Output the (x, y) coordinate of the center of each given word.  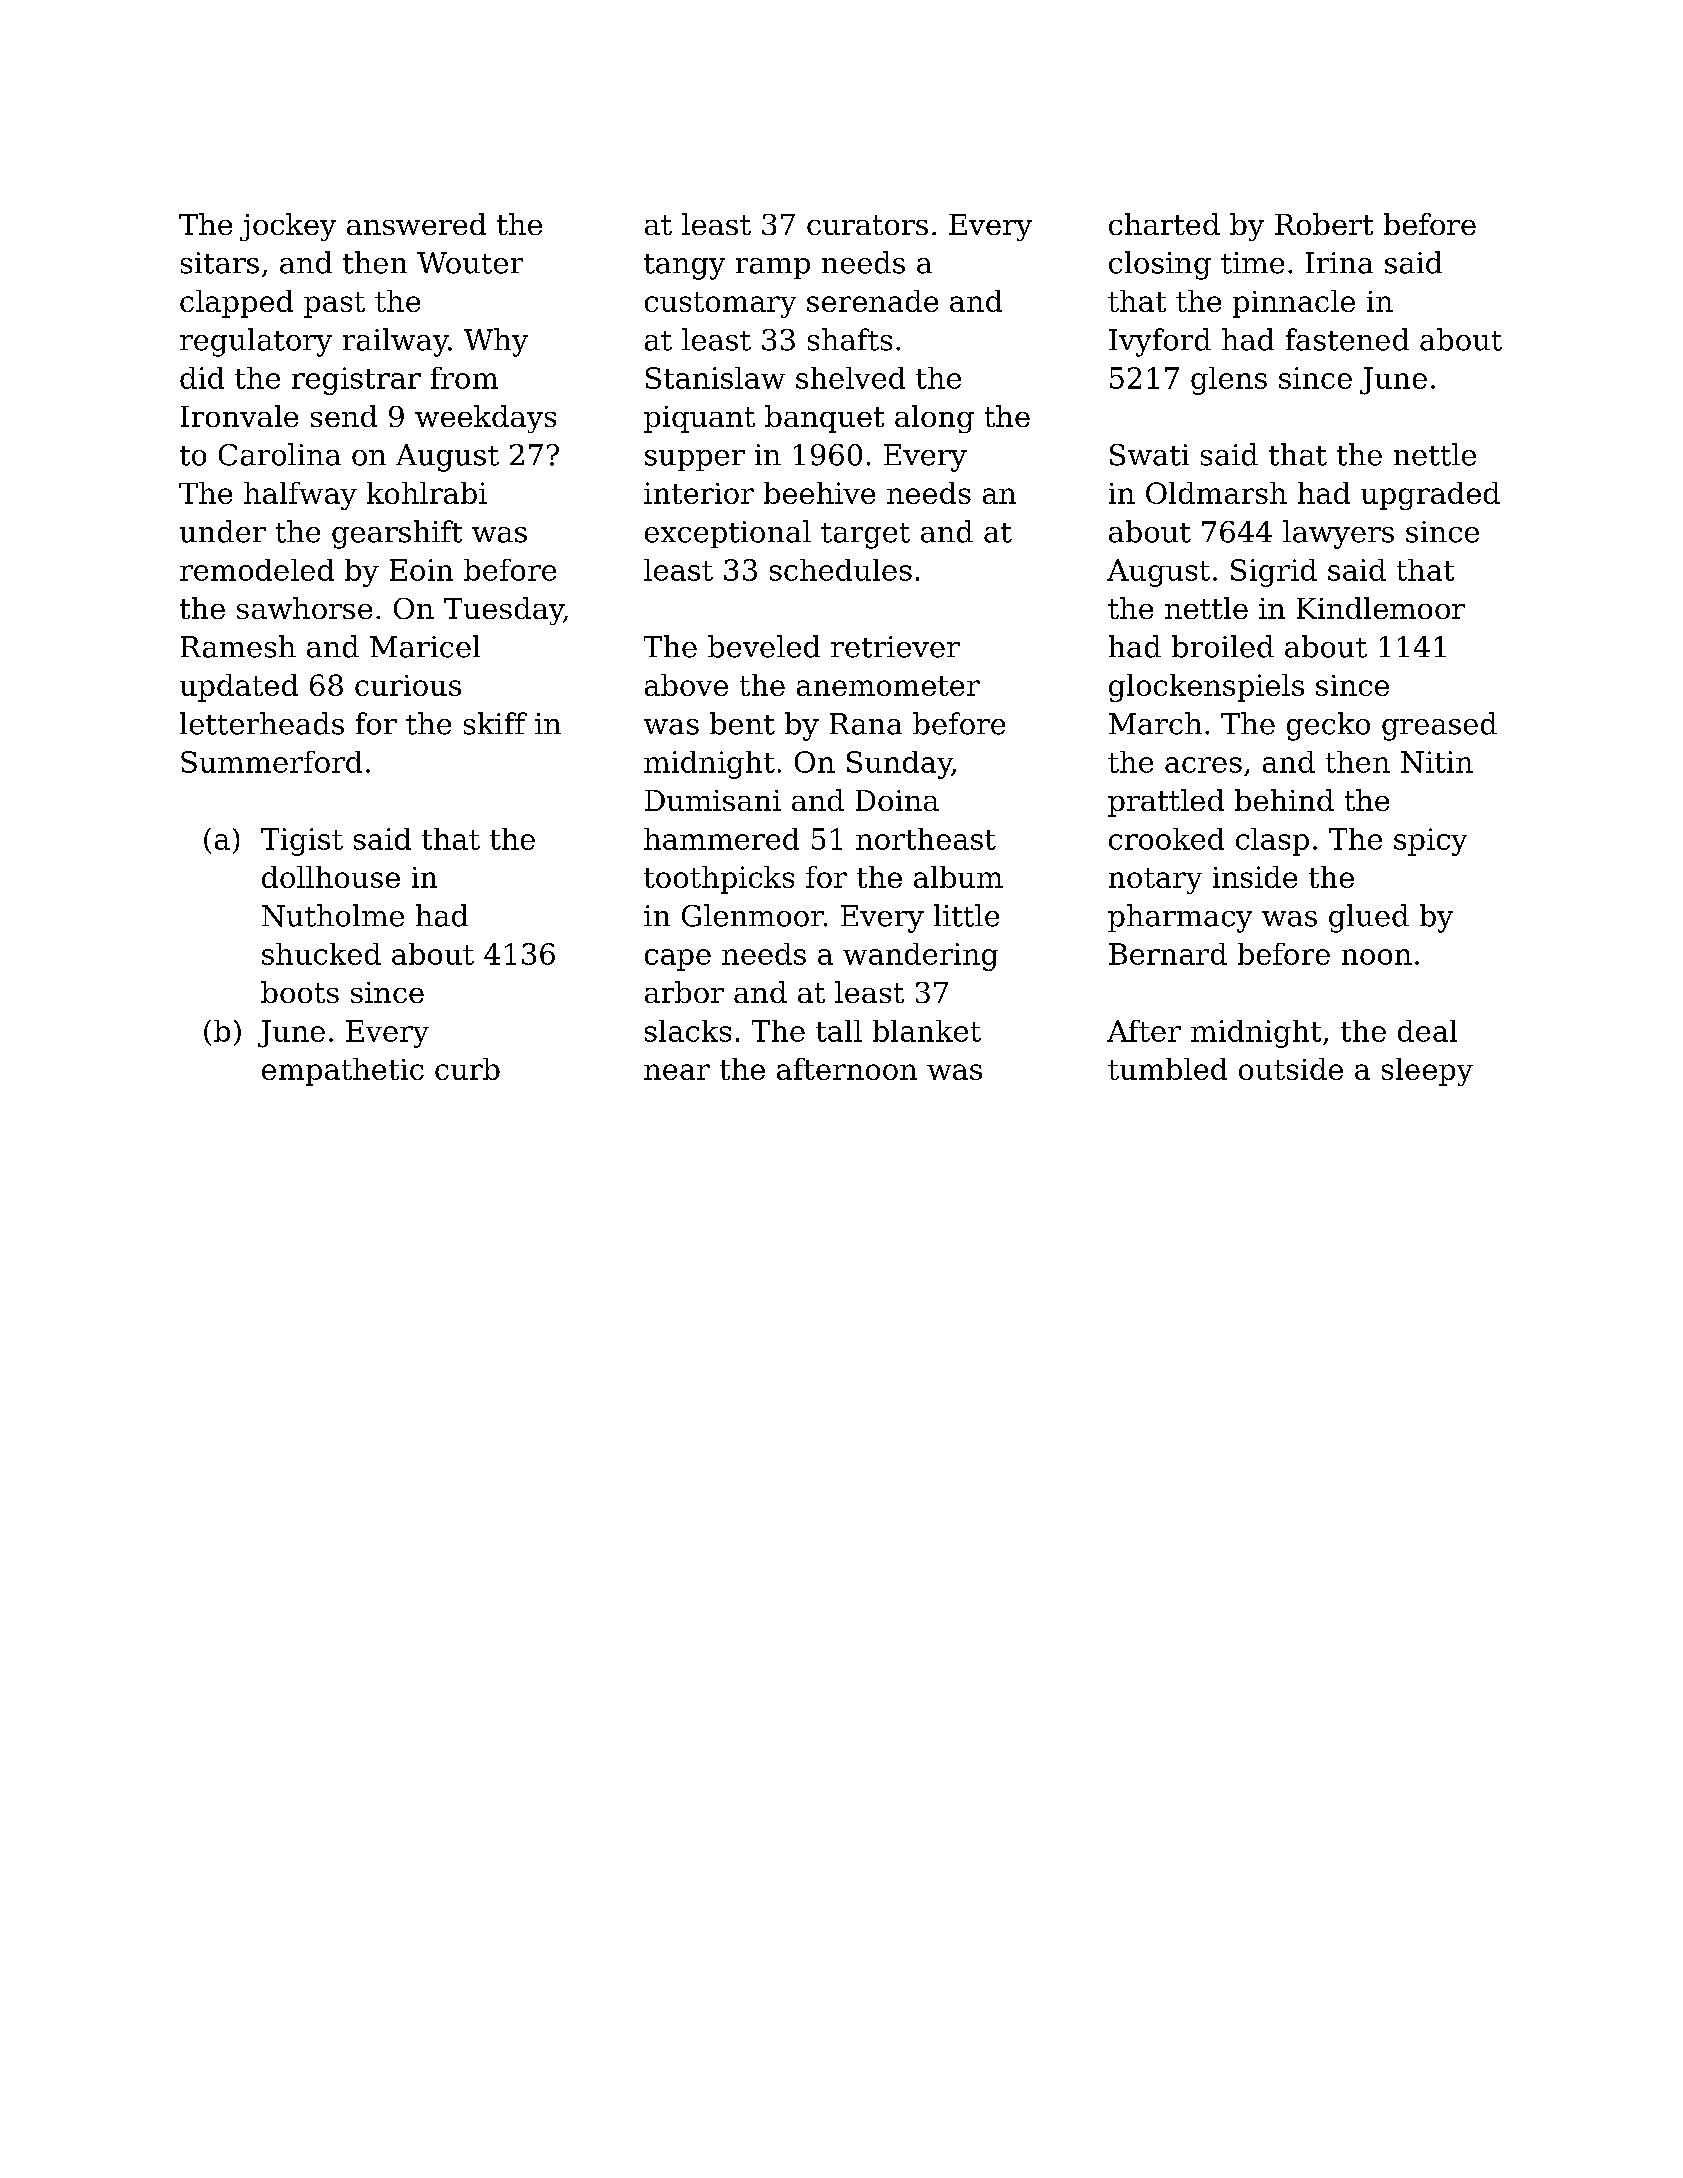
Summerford (271, 762)
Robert (1324, 224)
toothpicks (719, 880)
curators (867, 225)
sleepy (1427, 1072)
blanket (927, 1031)
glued (1369, 918)
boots (300, 992)
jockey (288, 227)
